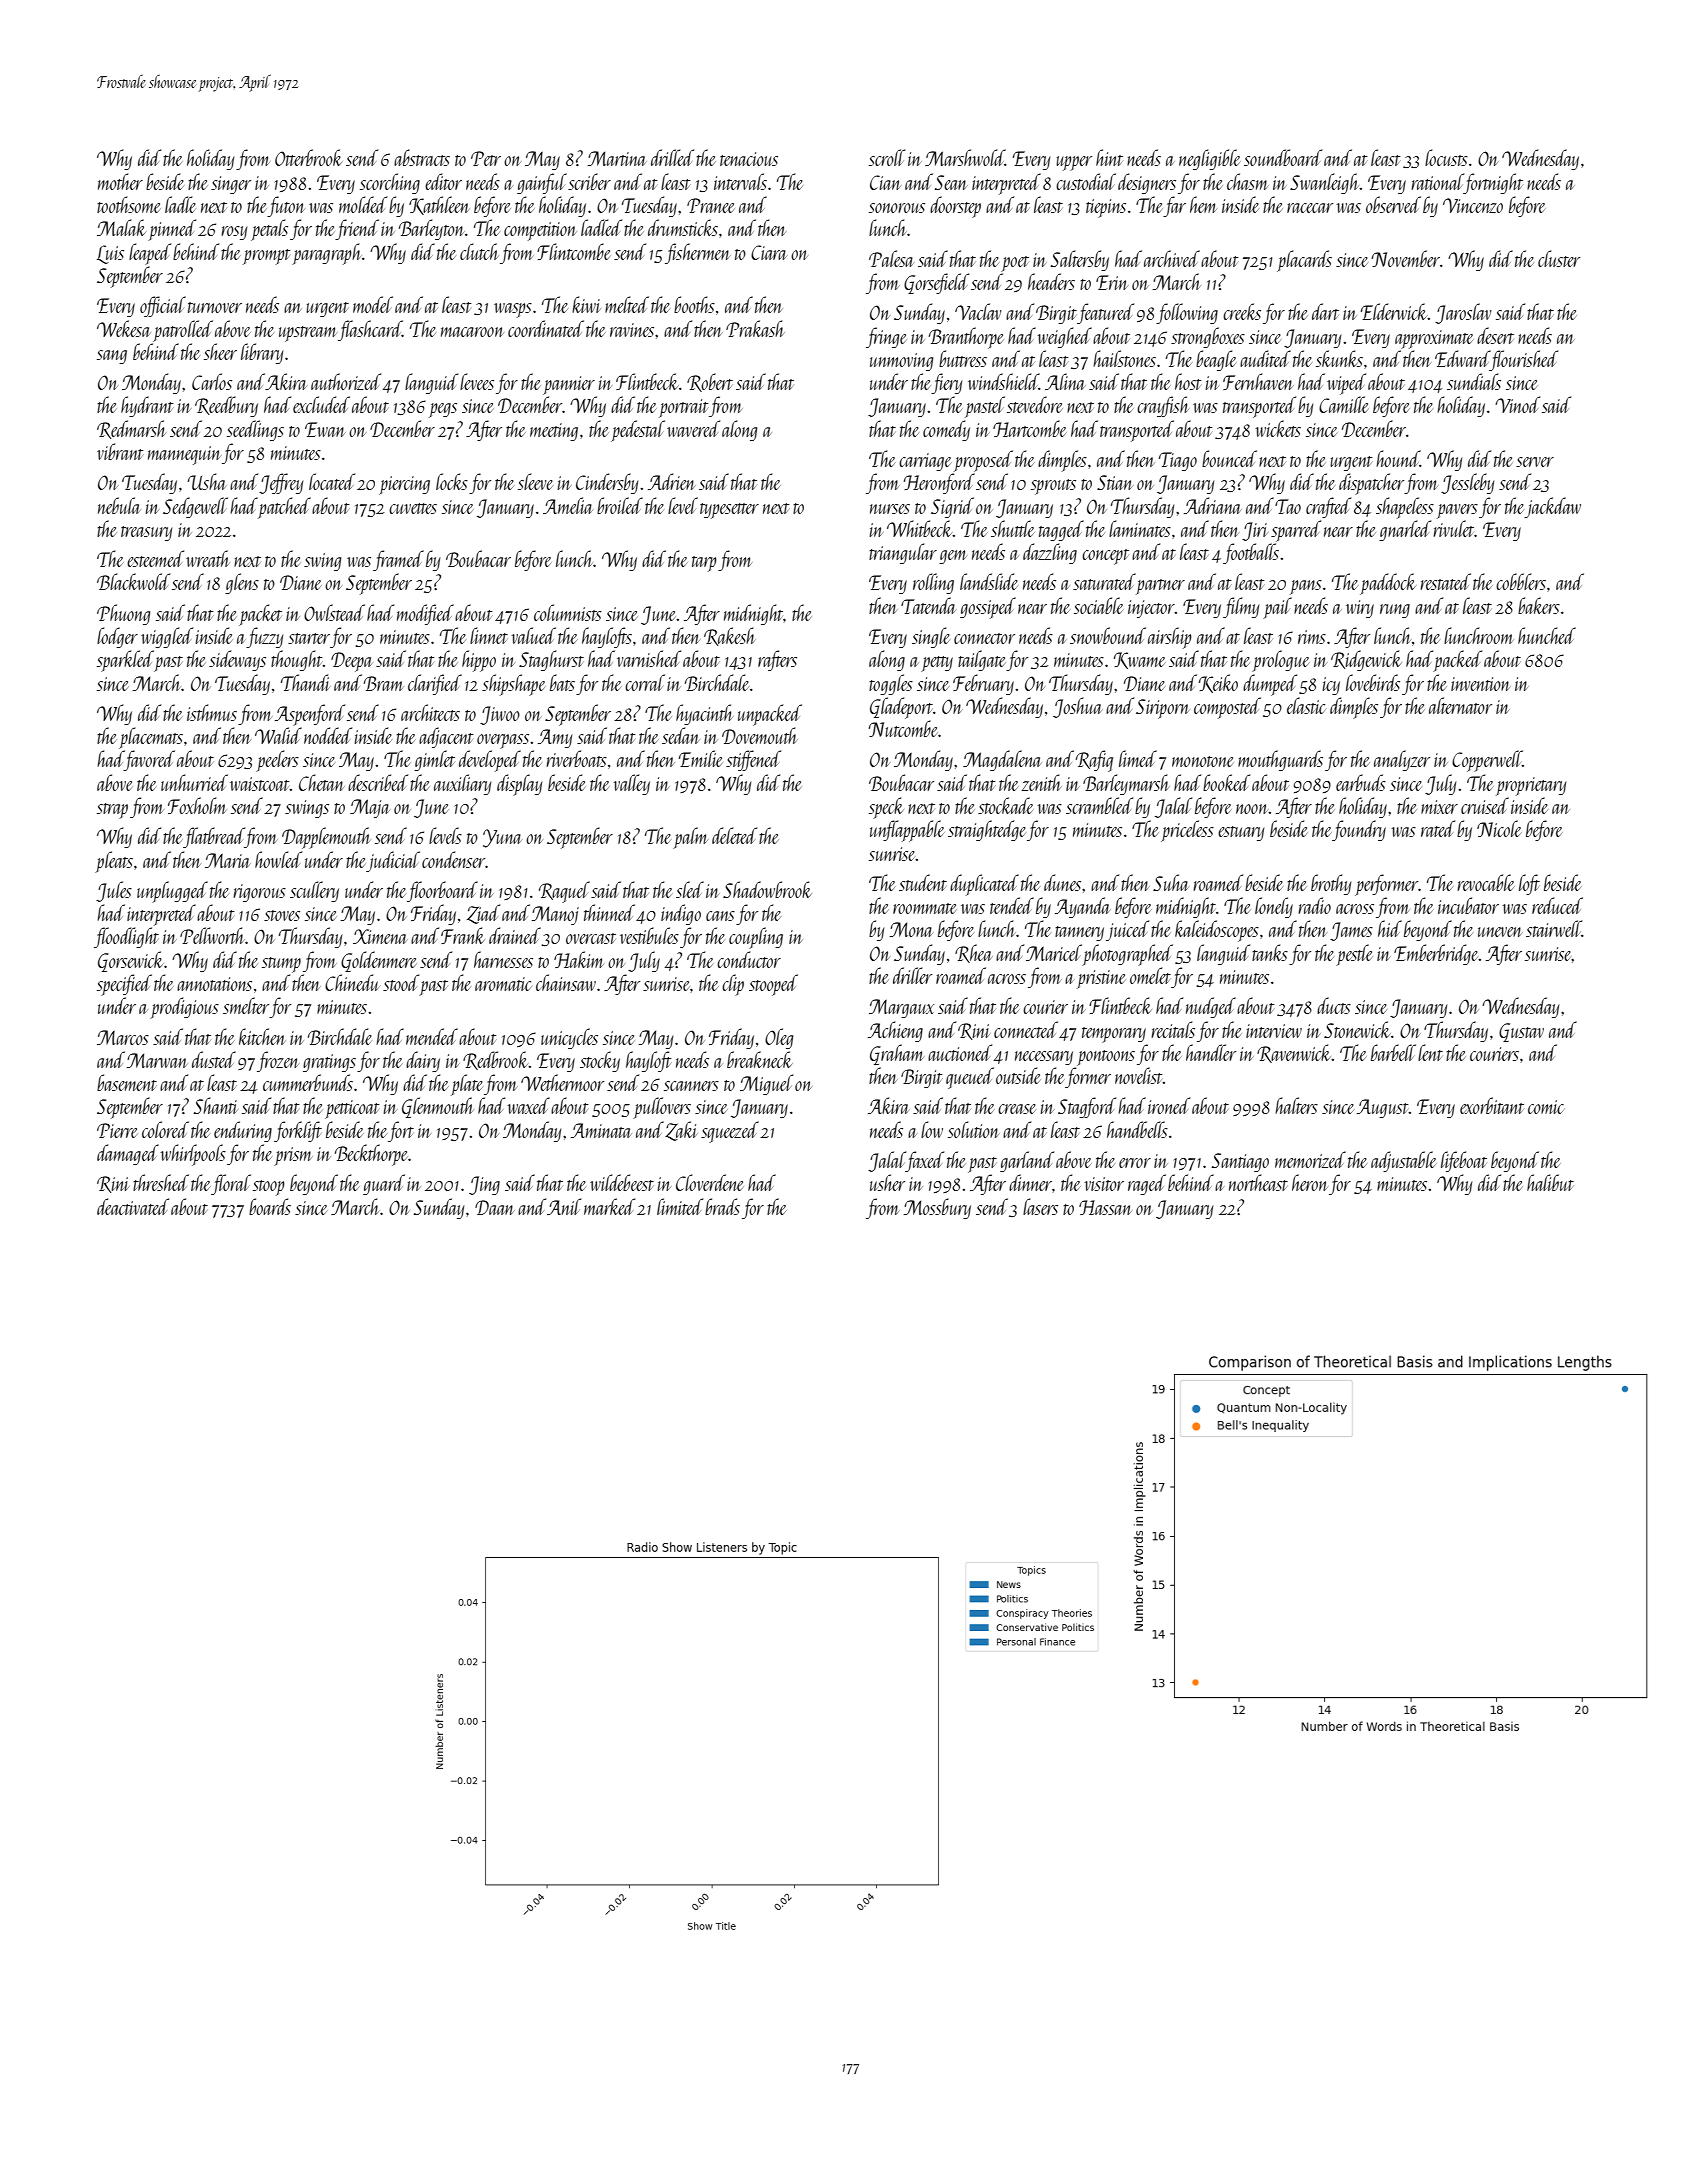 The image size is (1683, 2178). I want to click on drilled, so click(672, 157).
